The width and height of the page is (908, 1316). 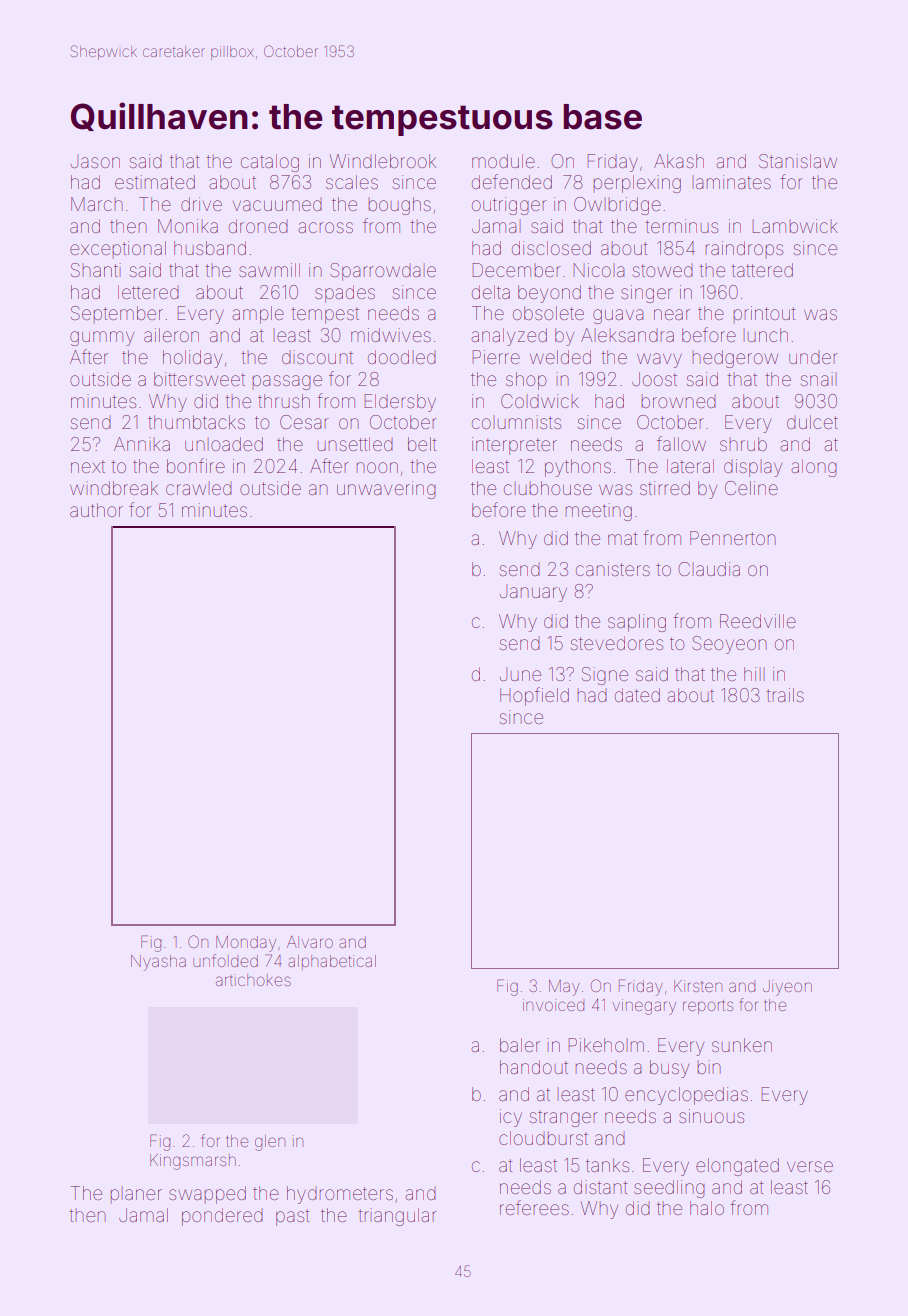 I want to click on invoiced, so click(x=553, y=1005).
